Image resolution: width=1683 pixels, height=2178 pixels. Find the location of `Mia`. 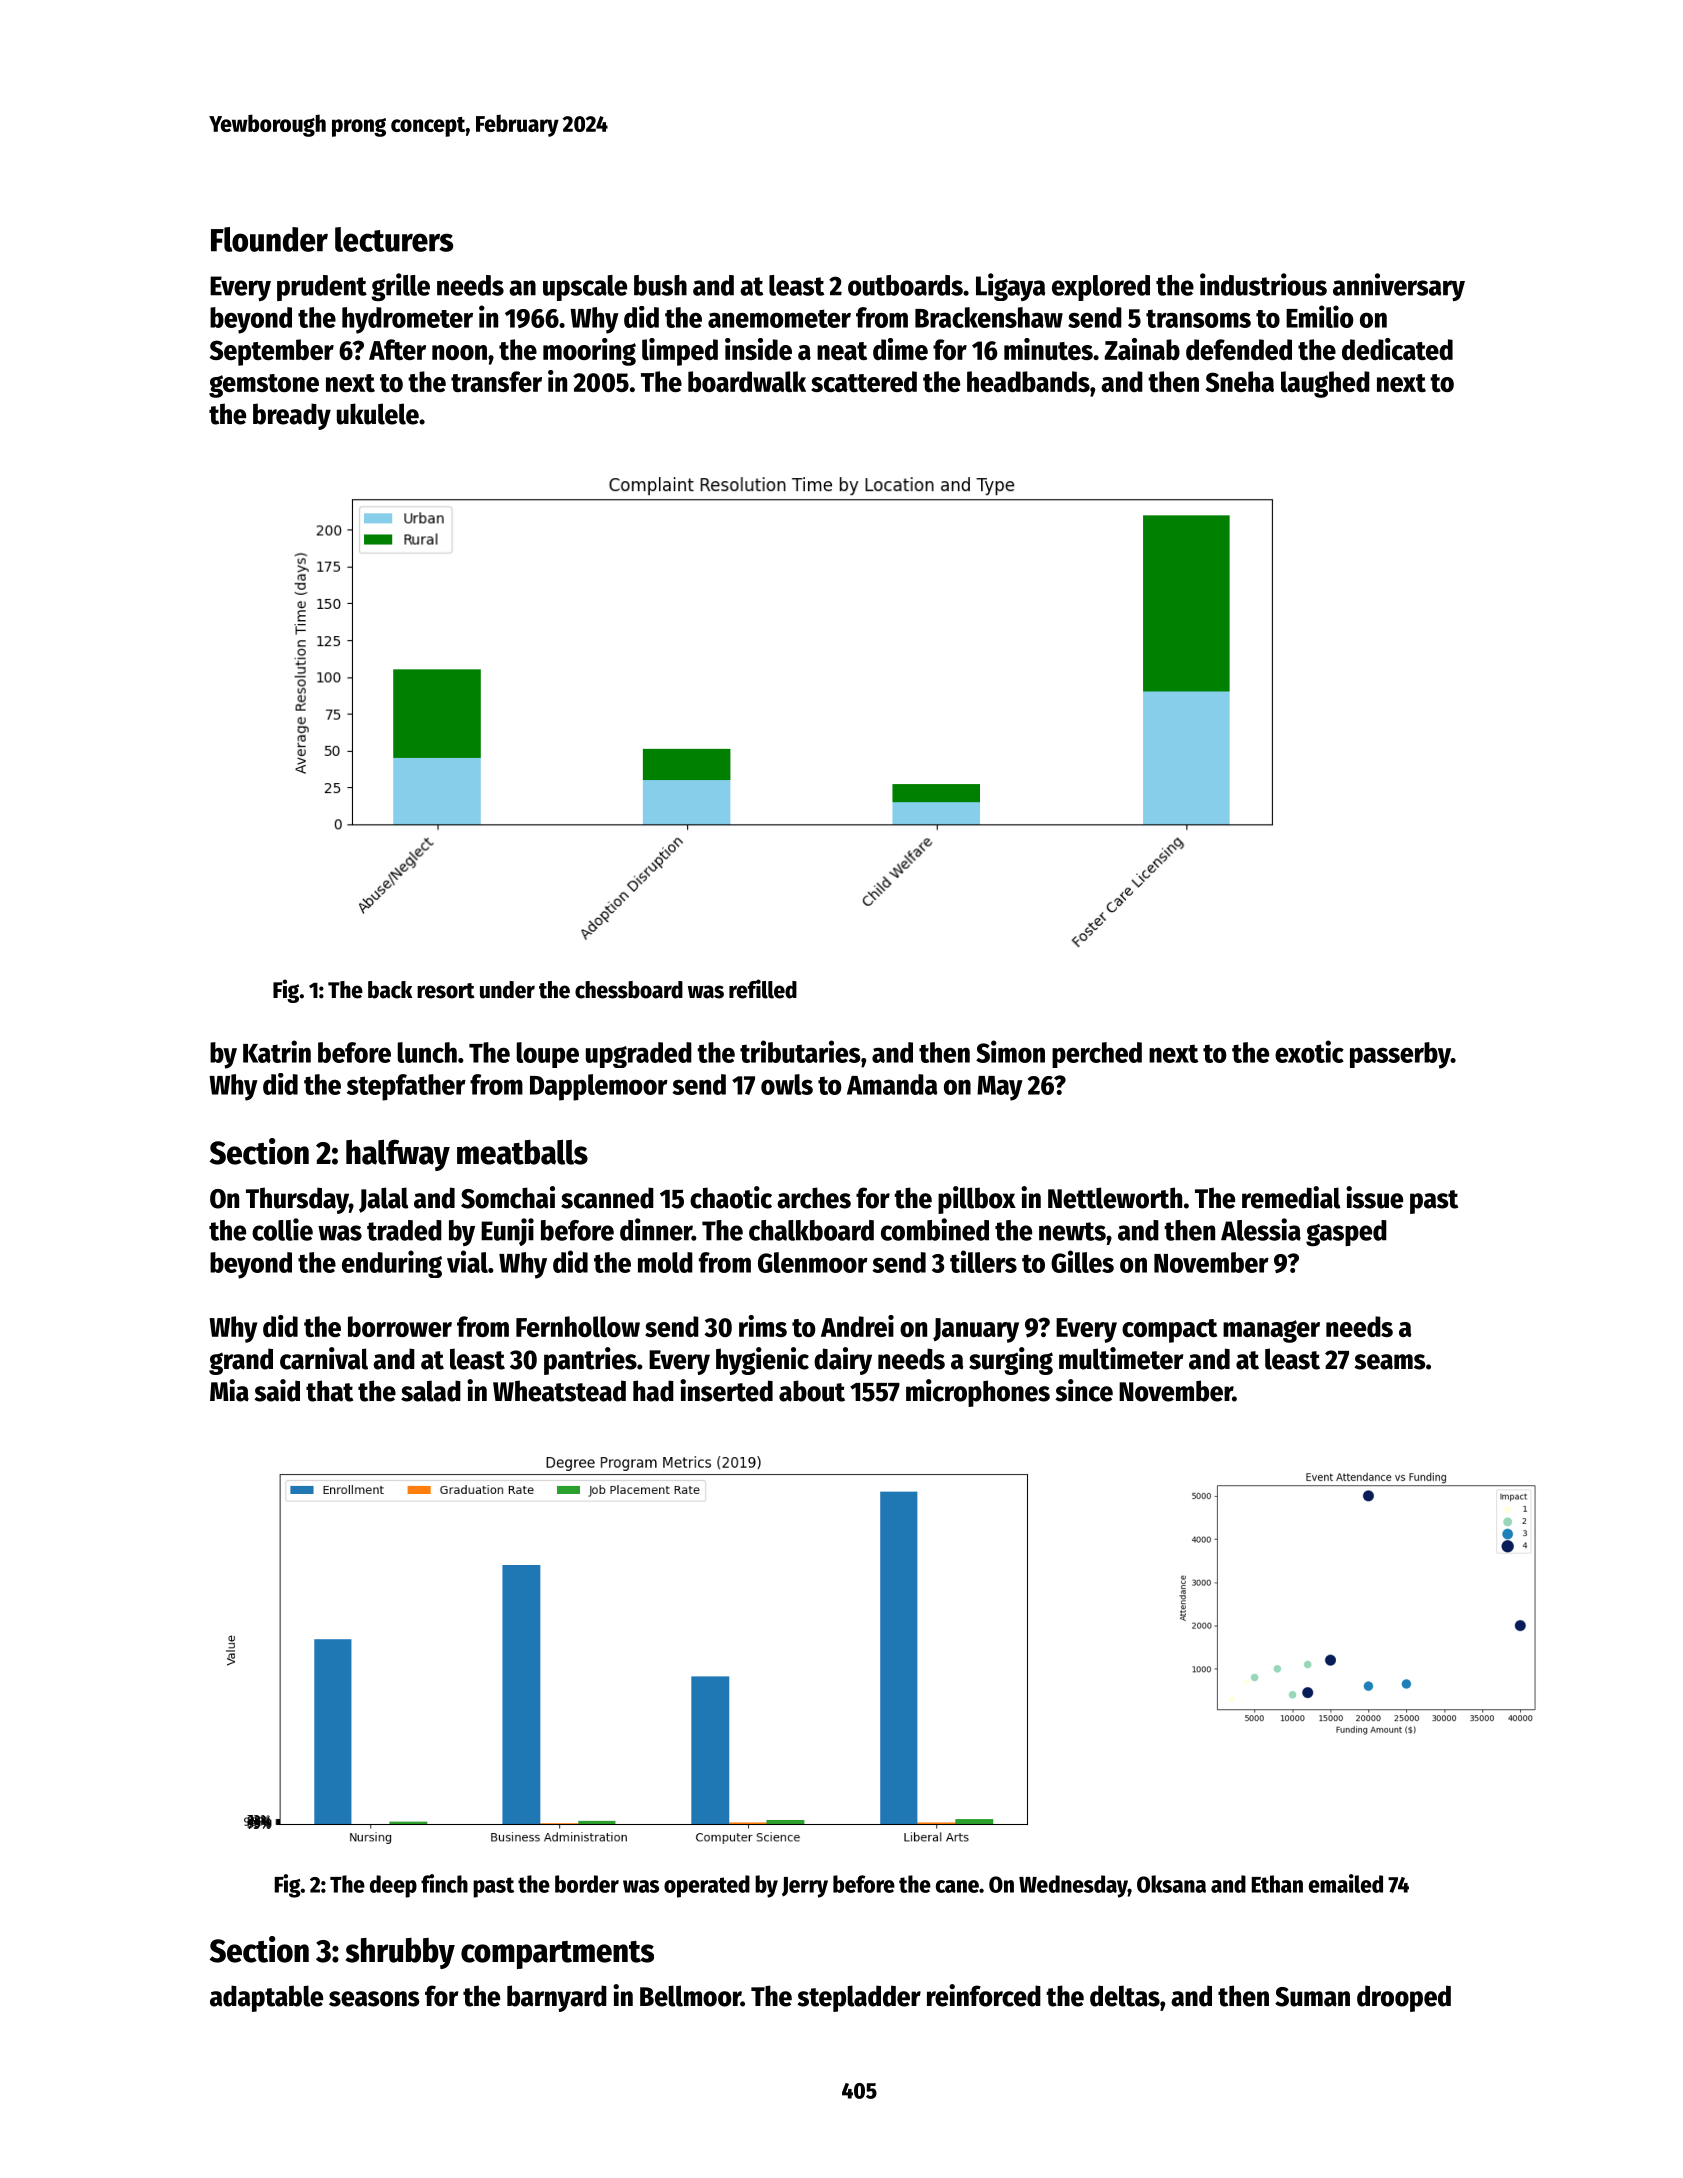

Mia is located at coordinates (229, 1390).
